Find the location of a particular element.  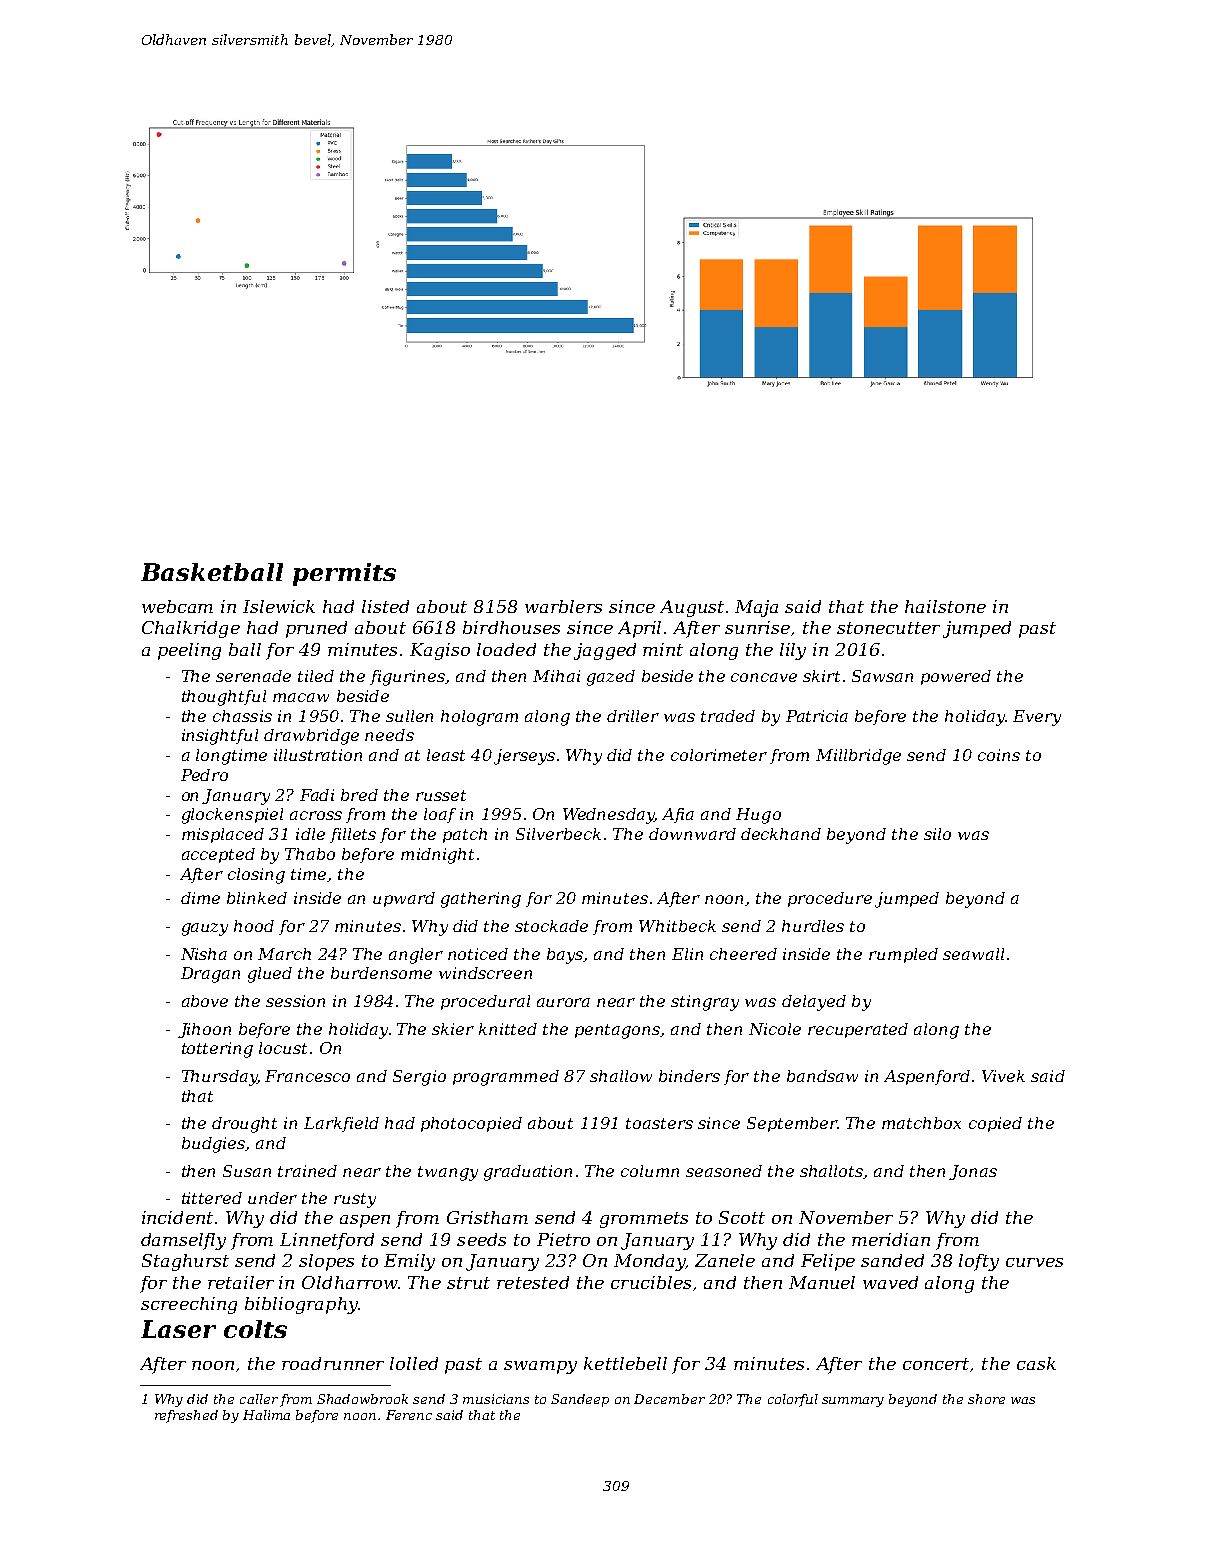

binders is located at coordinates (689, 1076).
